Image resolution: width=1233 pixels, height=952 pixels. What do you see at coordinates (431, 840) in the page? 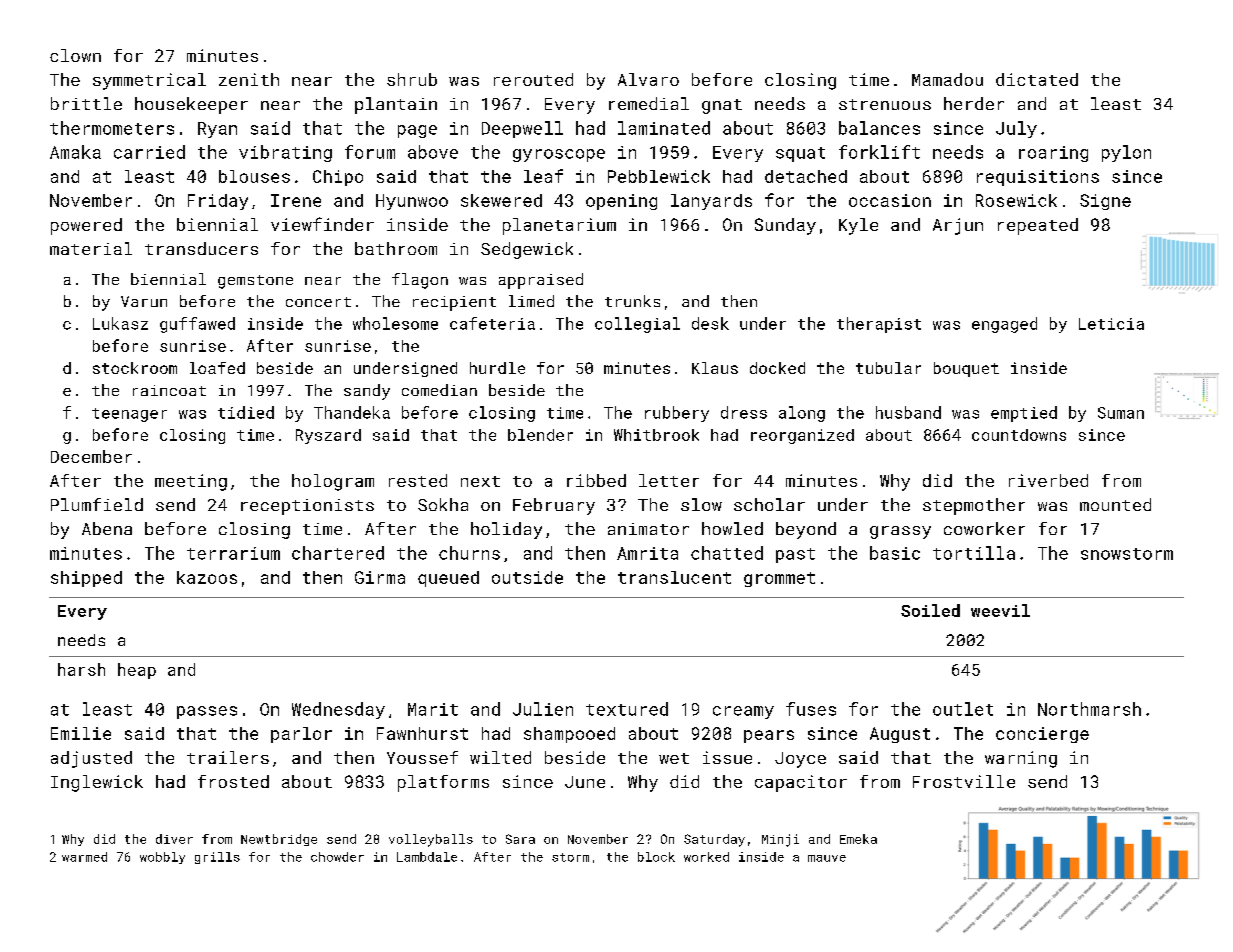
I see `volleyballs` at bounding box center [431, 840].
